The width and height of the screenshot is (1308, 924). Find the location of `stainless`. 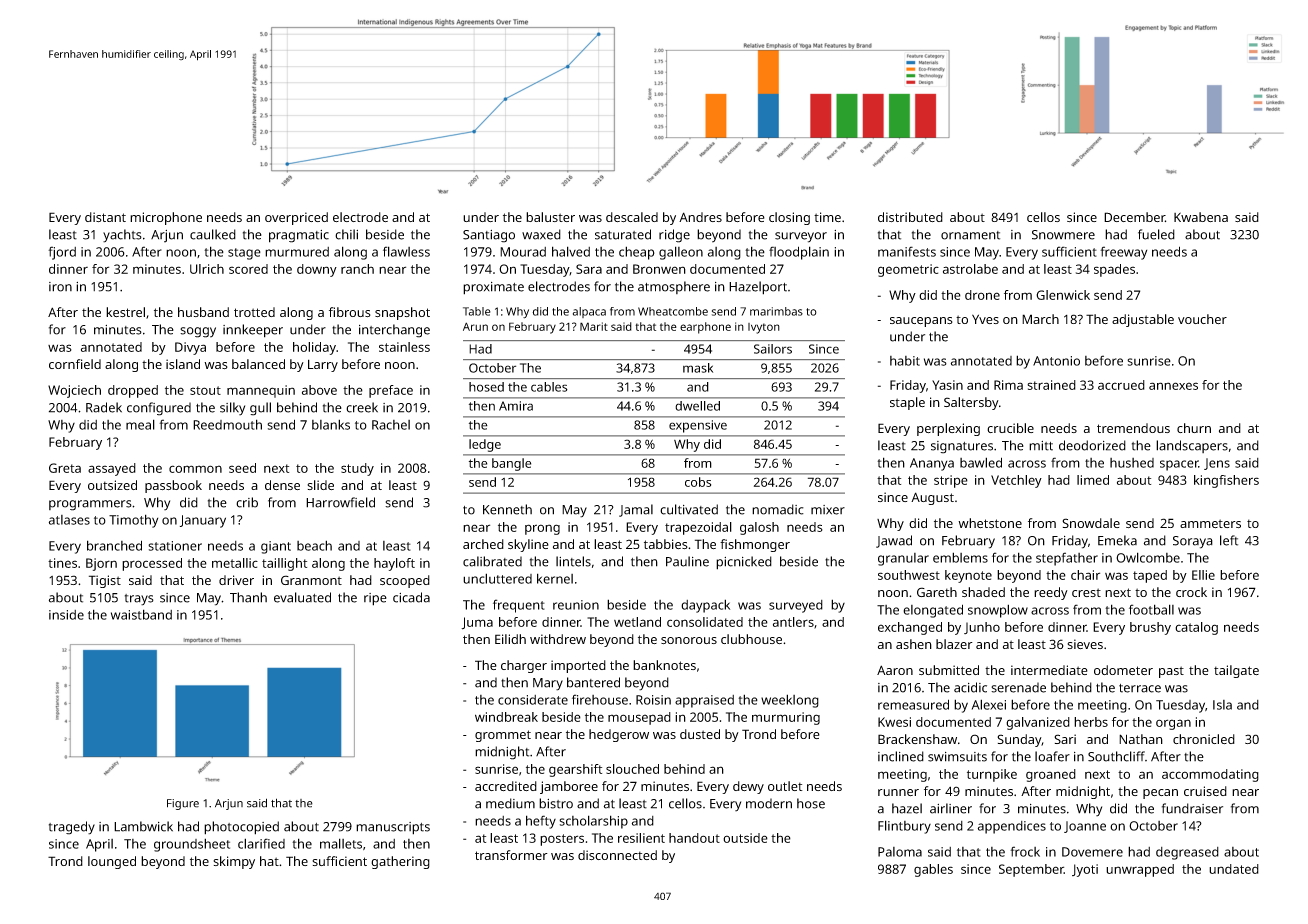

stainless is located at coordinates (404, 347).
